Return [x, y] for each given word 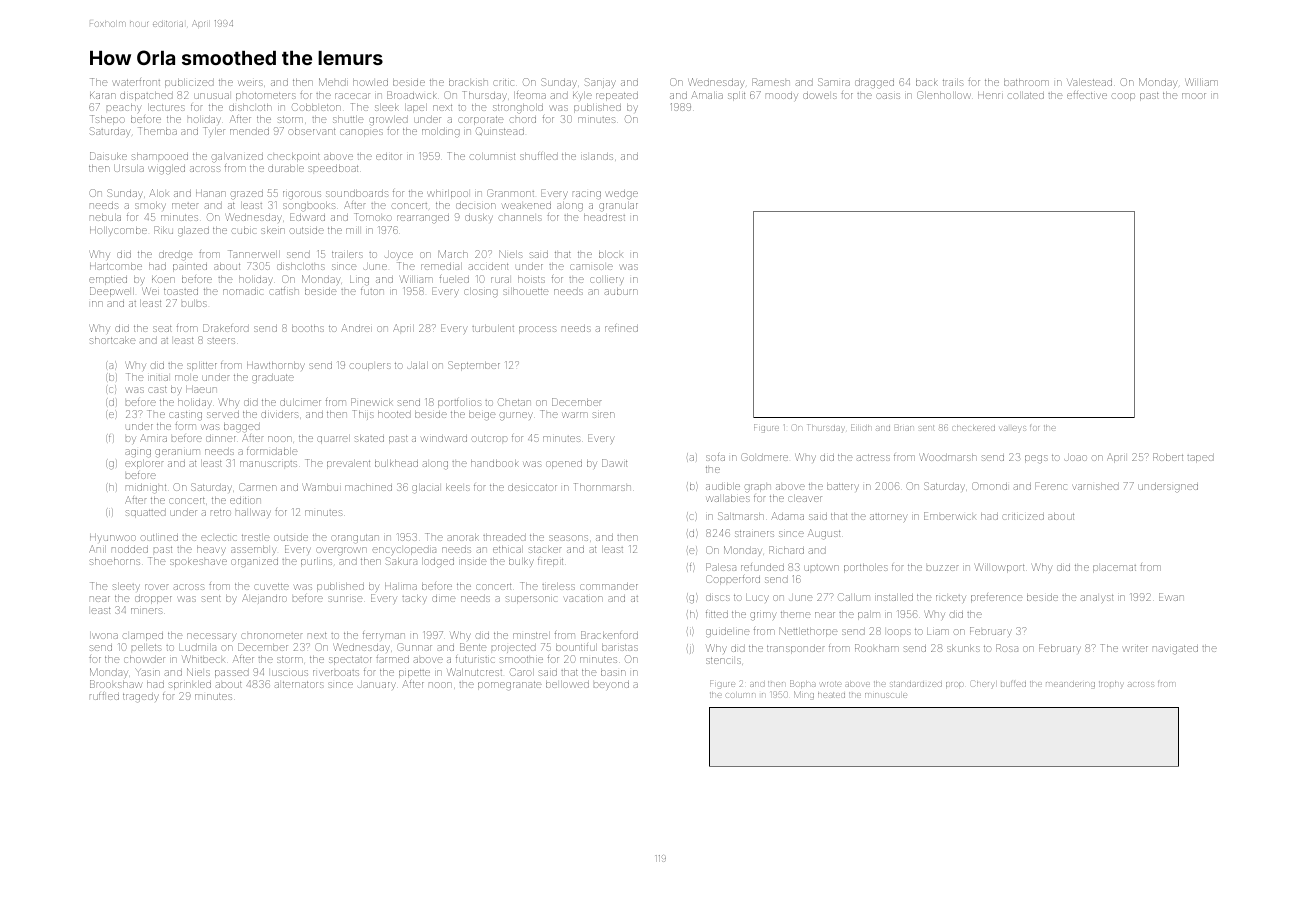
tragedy [141, 697]
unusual [211, 96]
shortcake [112, 340]
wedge [622, 195]
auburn [621, 291]
